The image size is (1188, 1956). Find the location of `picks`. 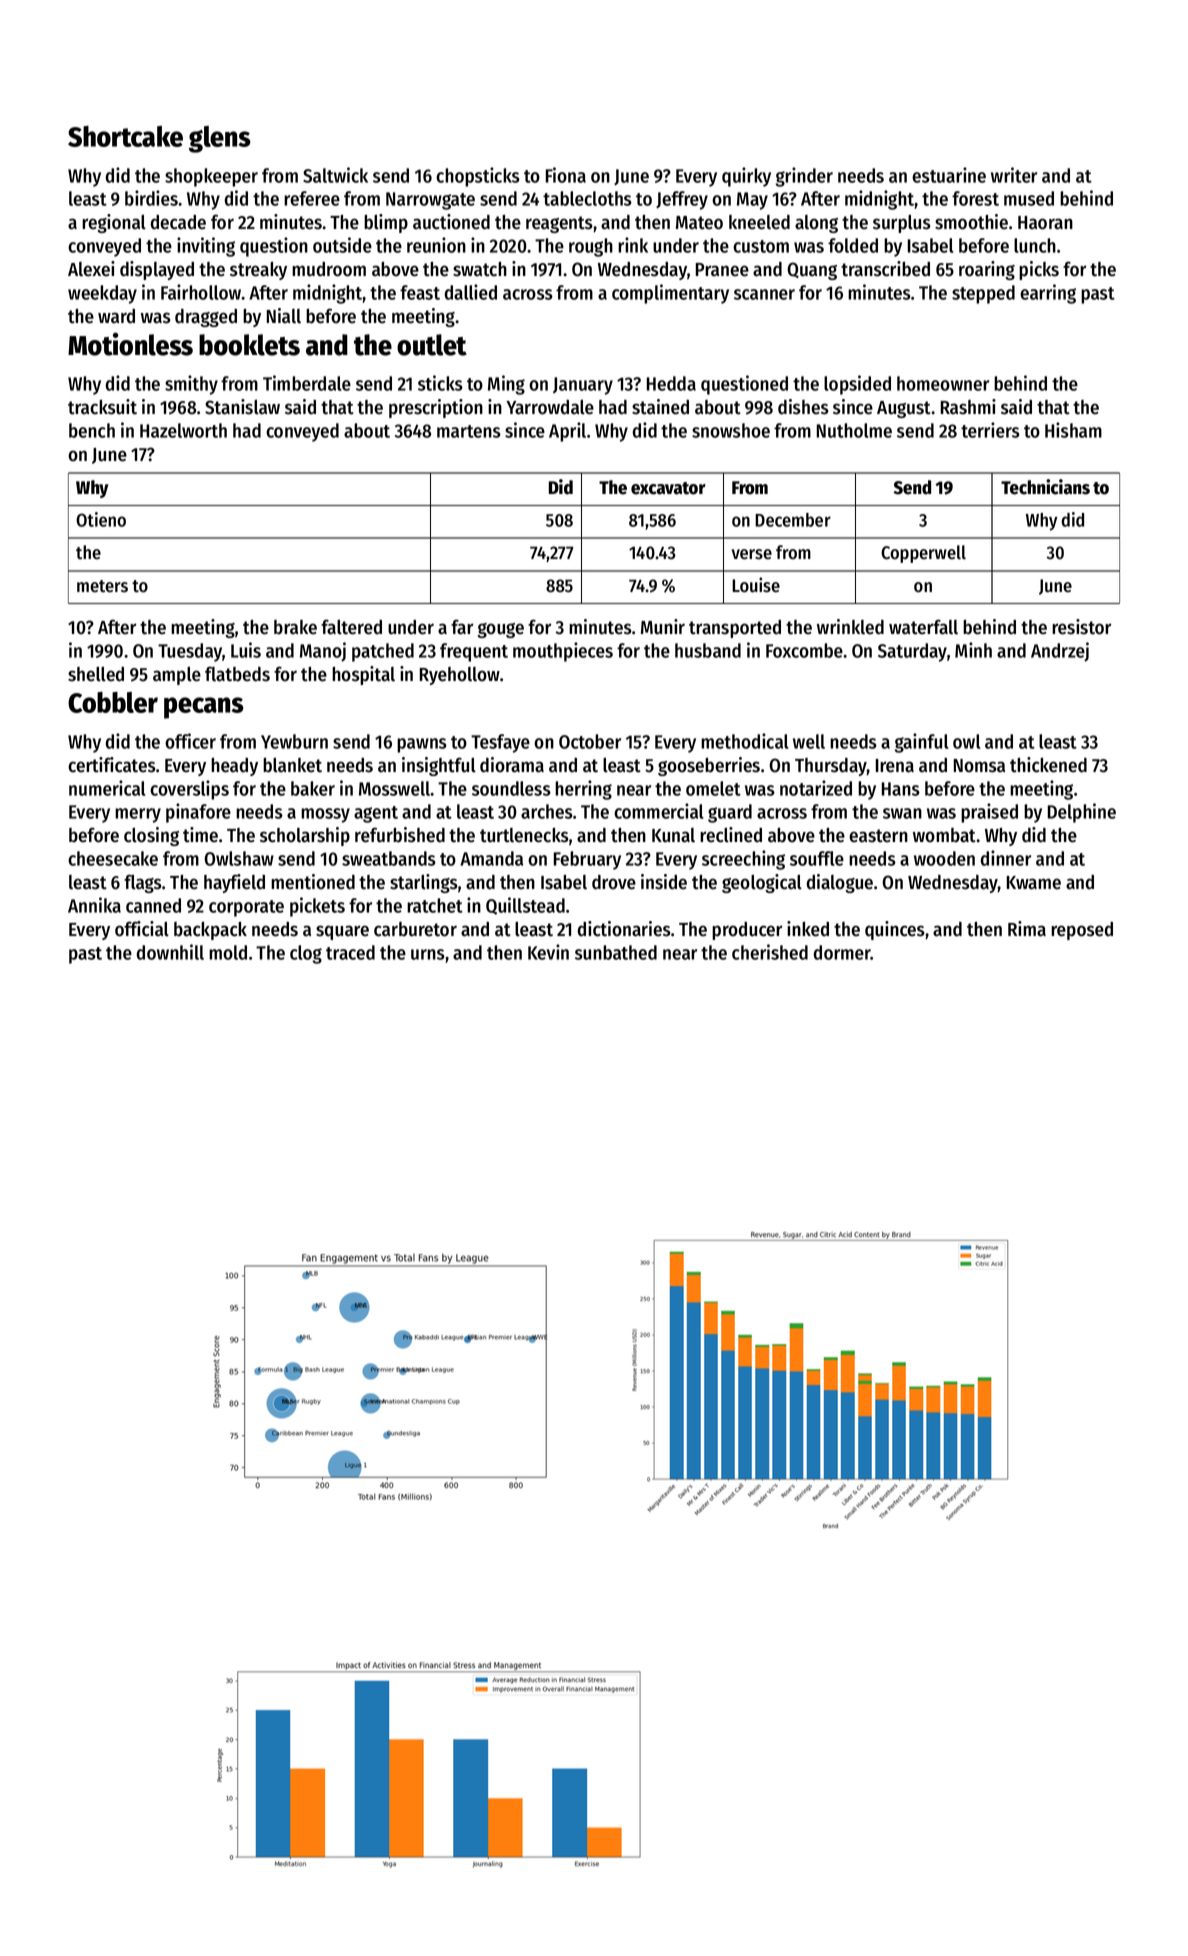

picks is located at coordinates (1039, 270).
